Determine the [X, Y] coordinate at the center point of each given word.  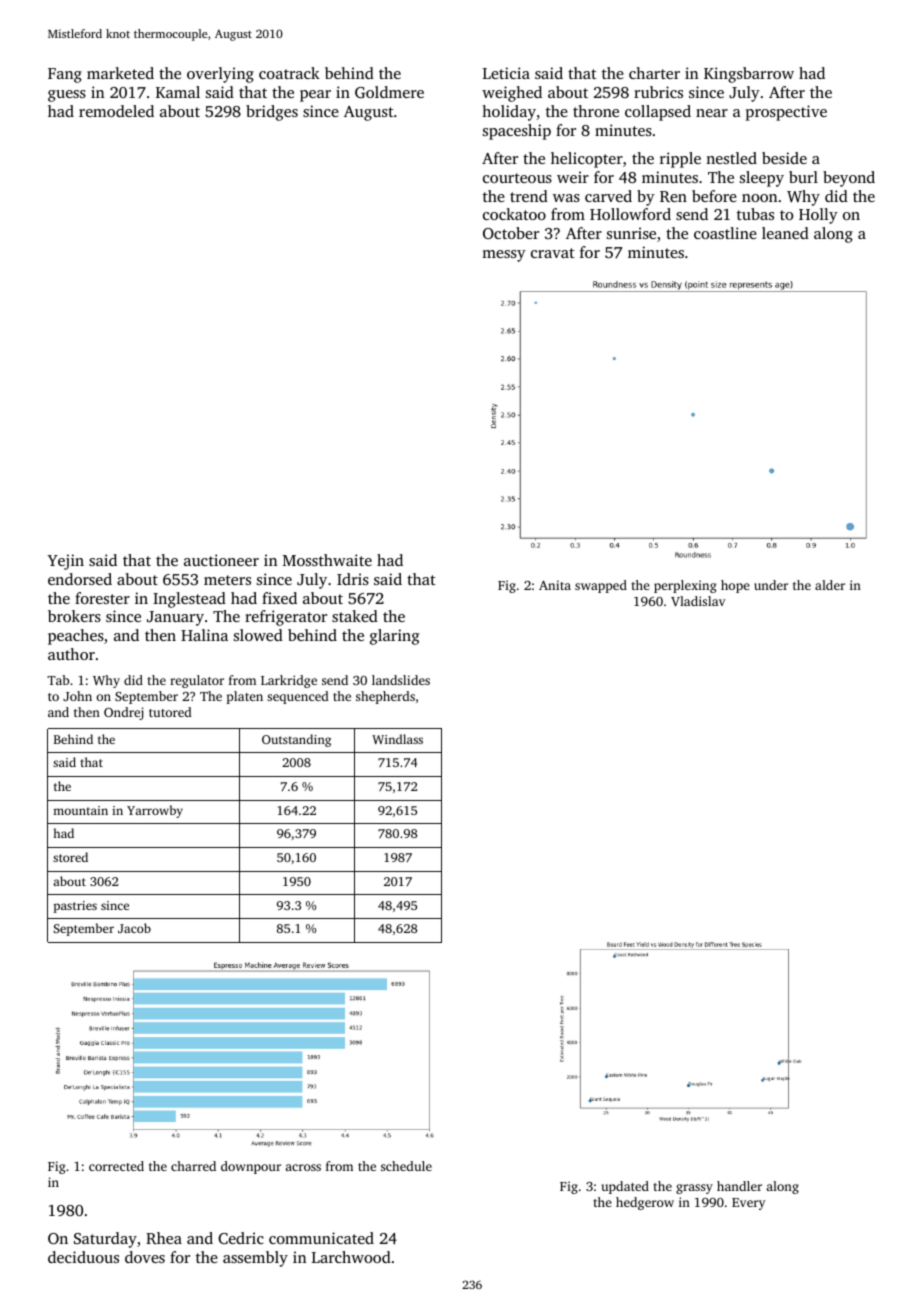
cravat [553, 253]
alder [830, 585]
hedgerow [645, 1203]
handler [739, 1186]
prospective [786, 113]
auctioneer [221, 560]
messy [504, 256]
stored [70, 857]
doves [145, 1257]
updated [625, 1187]
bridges [272, 113]
